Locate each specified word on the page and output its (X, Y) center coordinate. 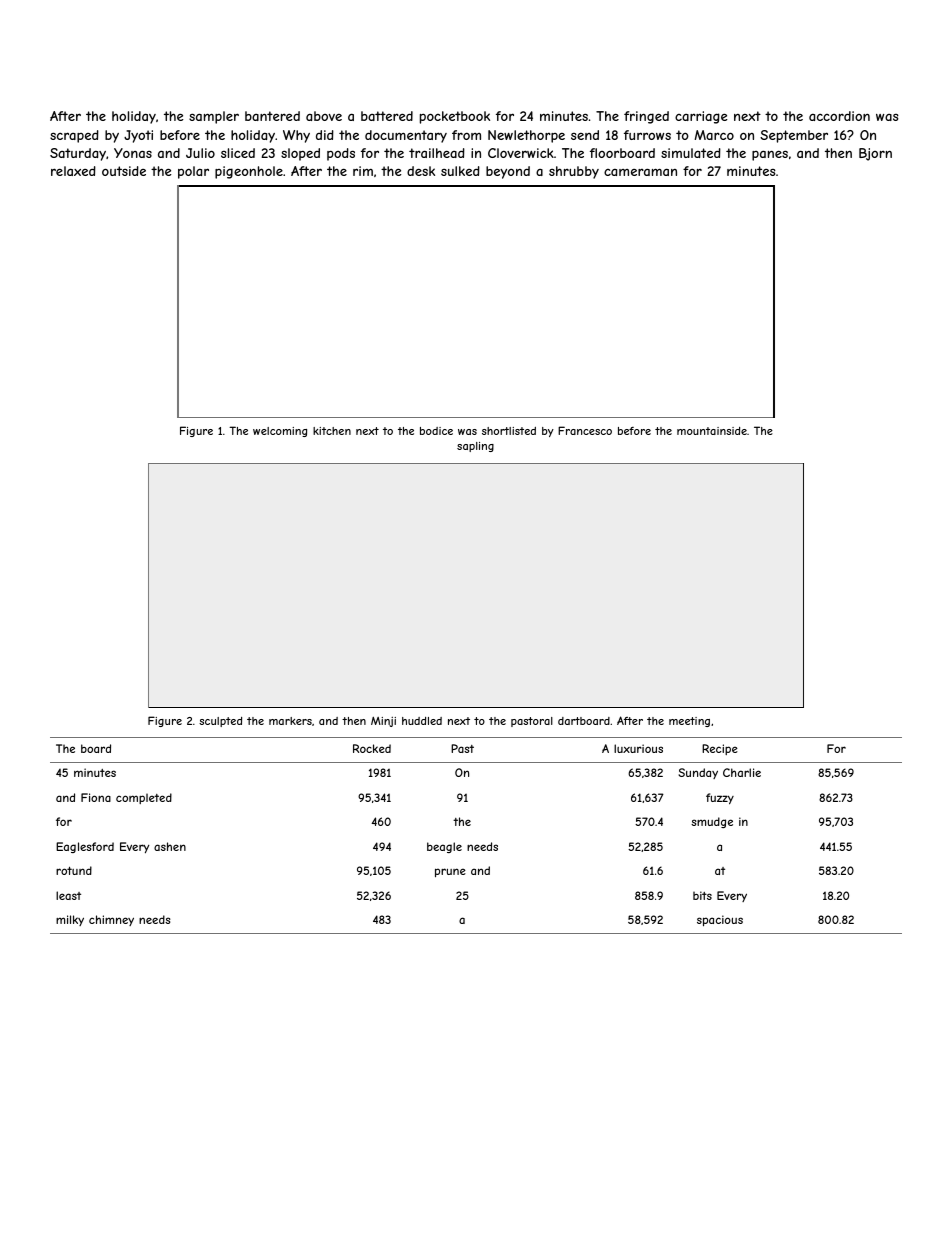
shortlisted (509, 431)
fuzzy (720, 799)
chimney (111, 920)
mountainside (712, 431)
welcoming (280, 432)
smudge (712, 822)
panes (770, 156)
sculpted (220, 722)
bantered (272, 116)
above (324, 116)
